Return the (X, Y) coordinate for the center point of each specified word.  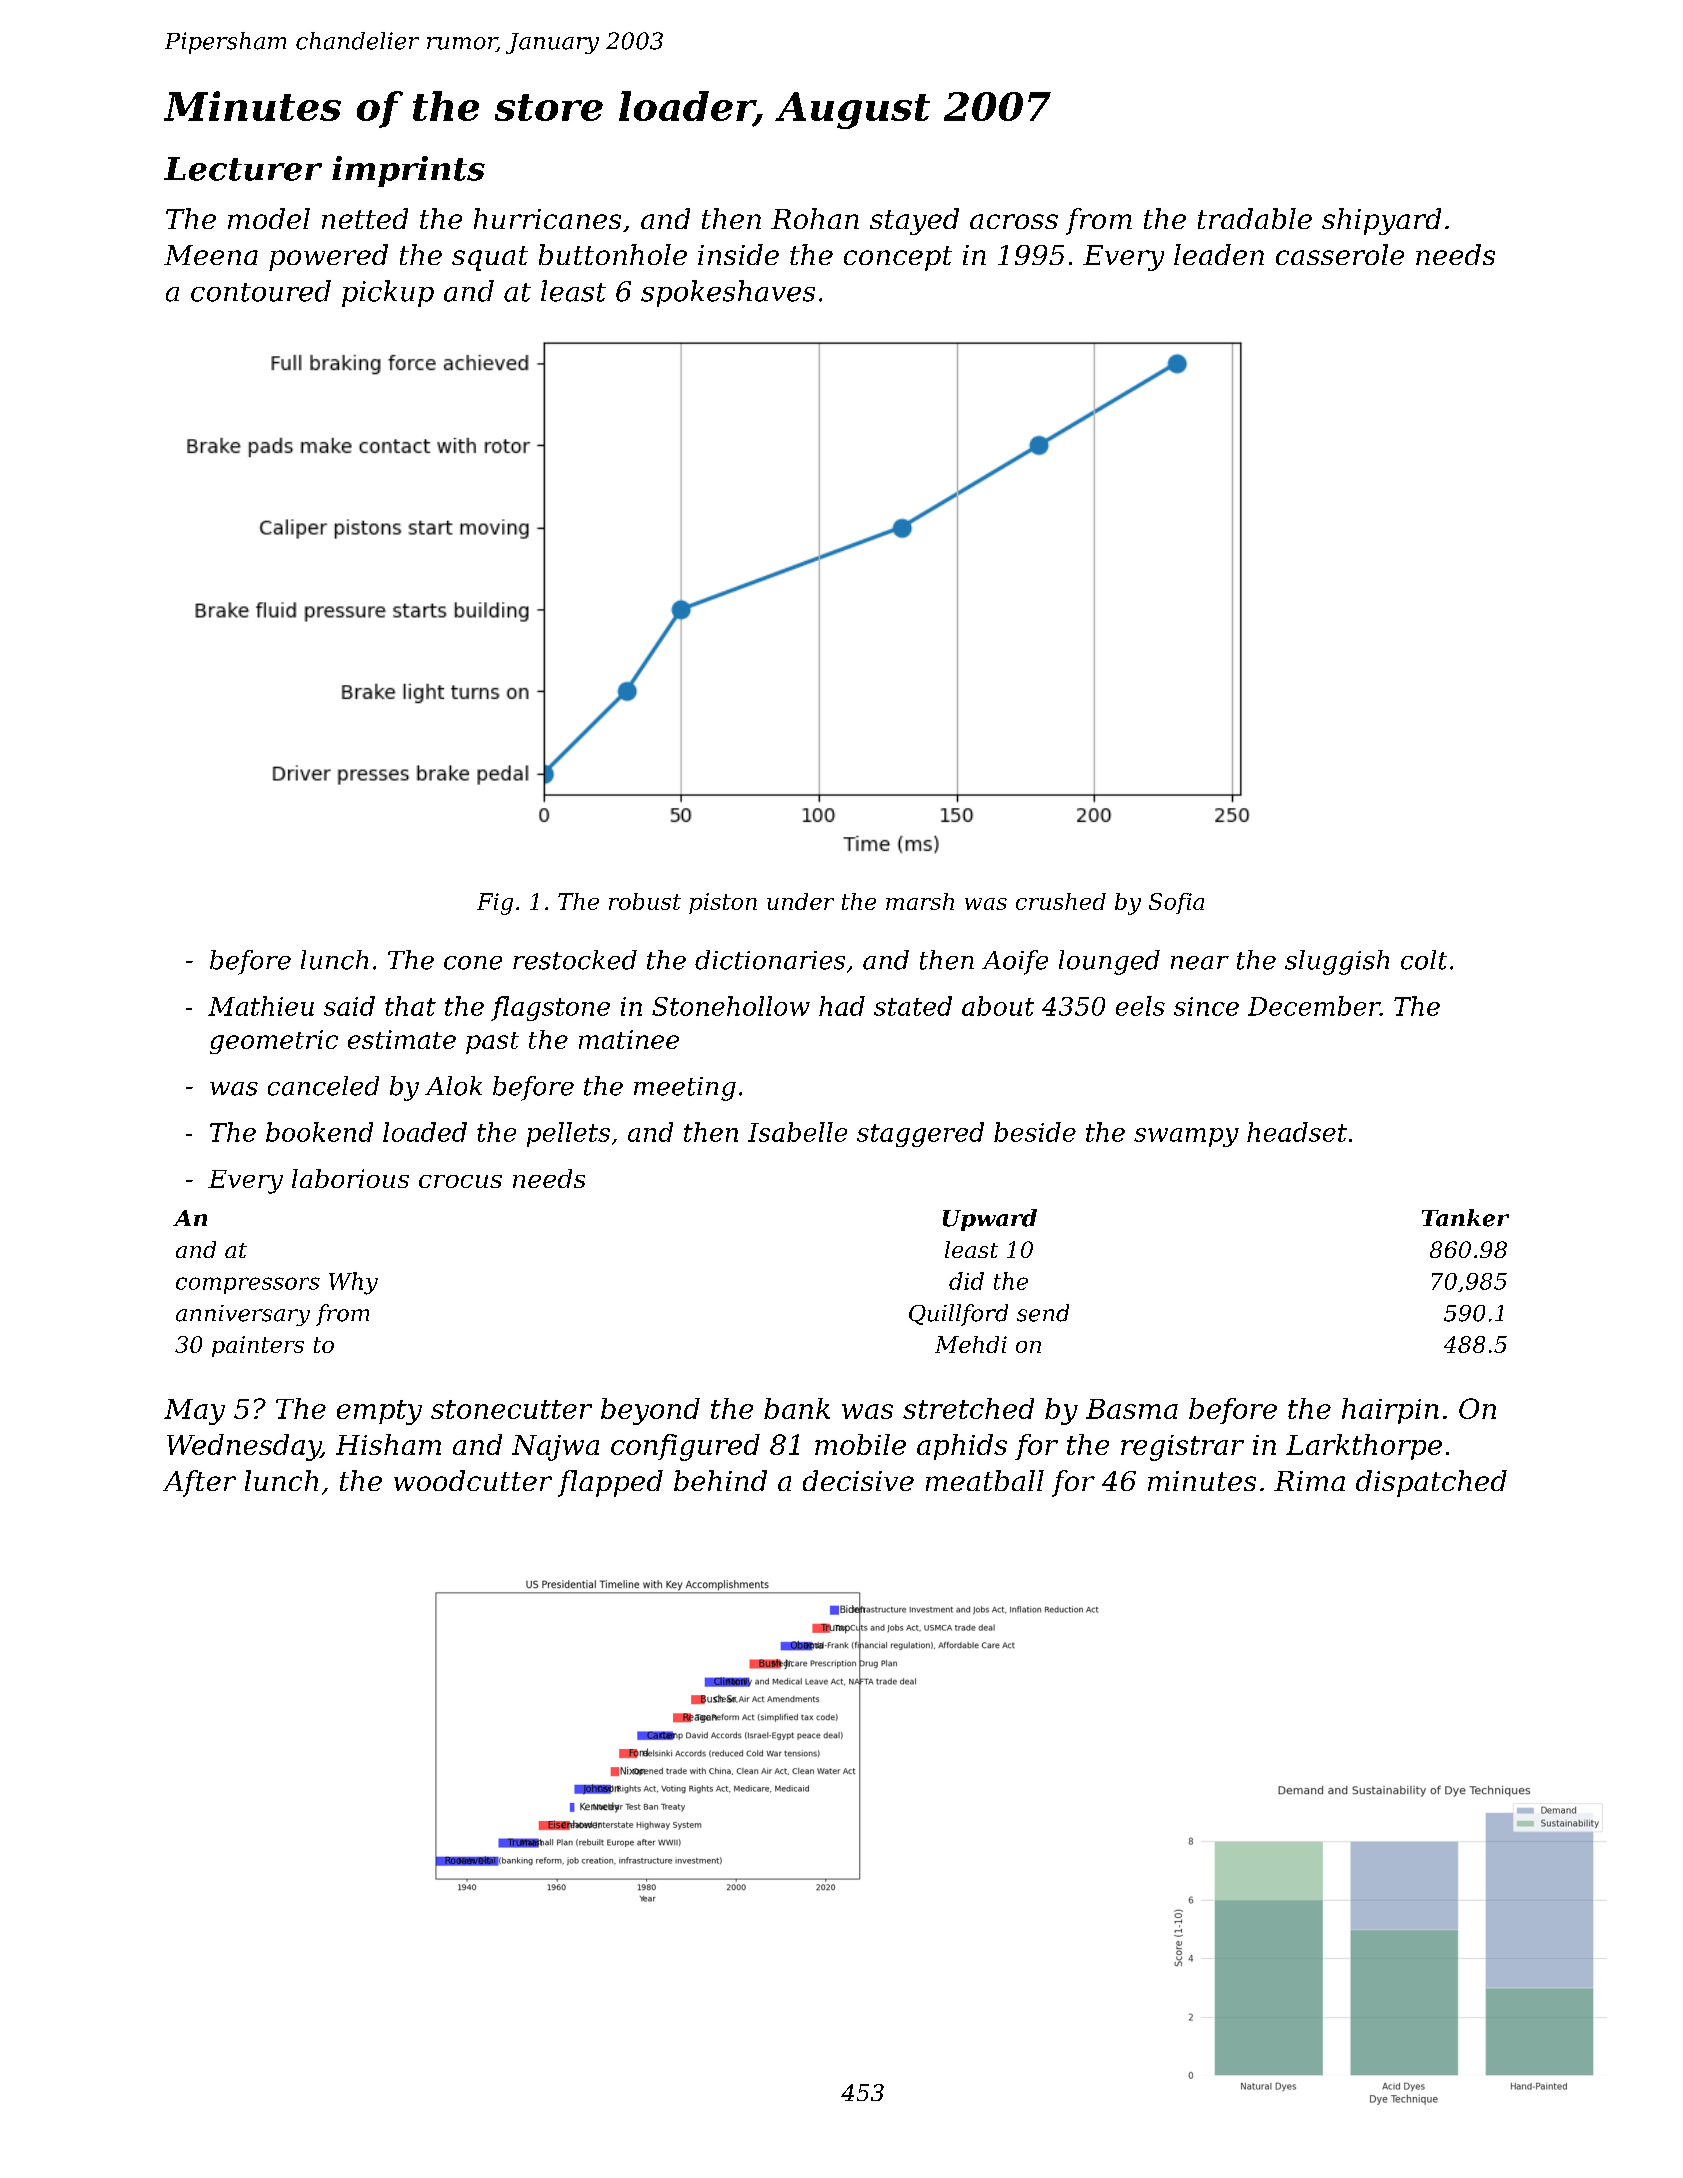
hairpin (1390, 1411)
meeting (685, 1089)
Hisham (388, 1444)
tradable (1255, 218)
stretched (968, 1408)
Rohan (815, 218)
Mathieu (261, 1006)
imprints (408, 171)
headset (1297, 1132)
